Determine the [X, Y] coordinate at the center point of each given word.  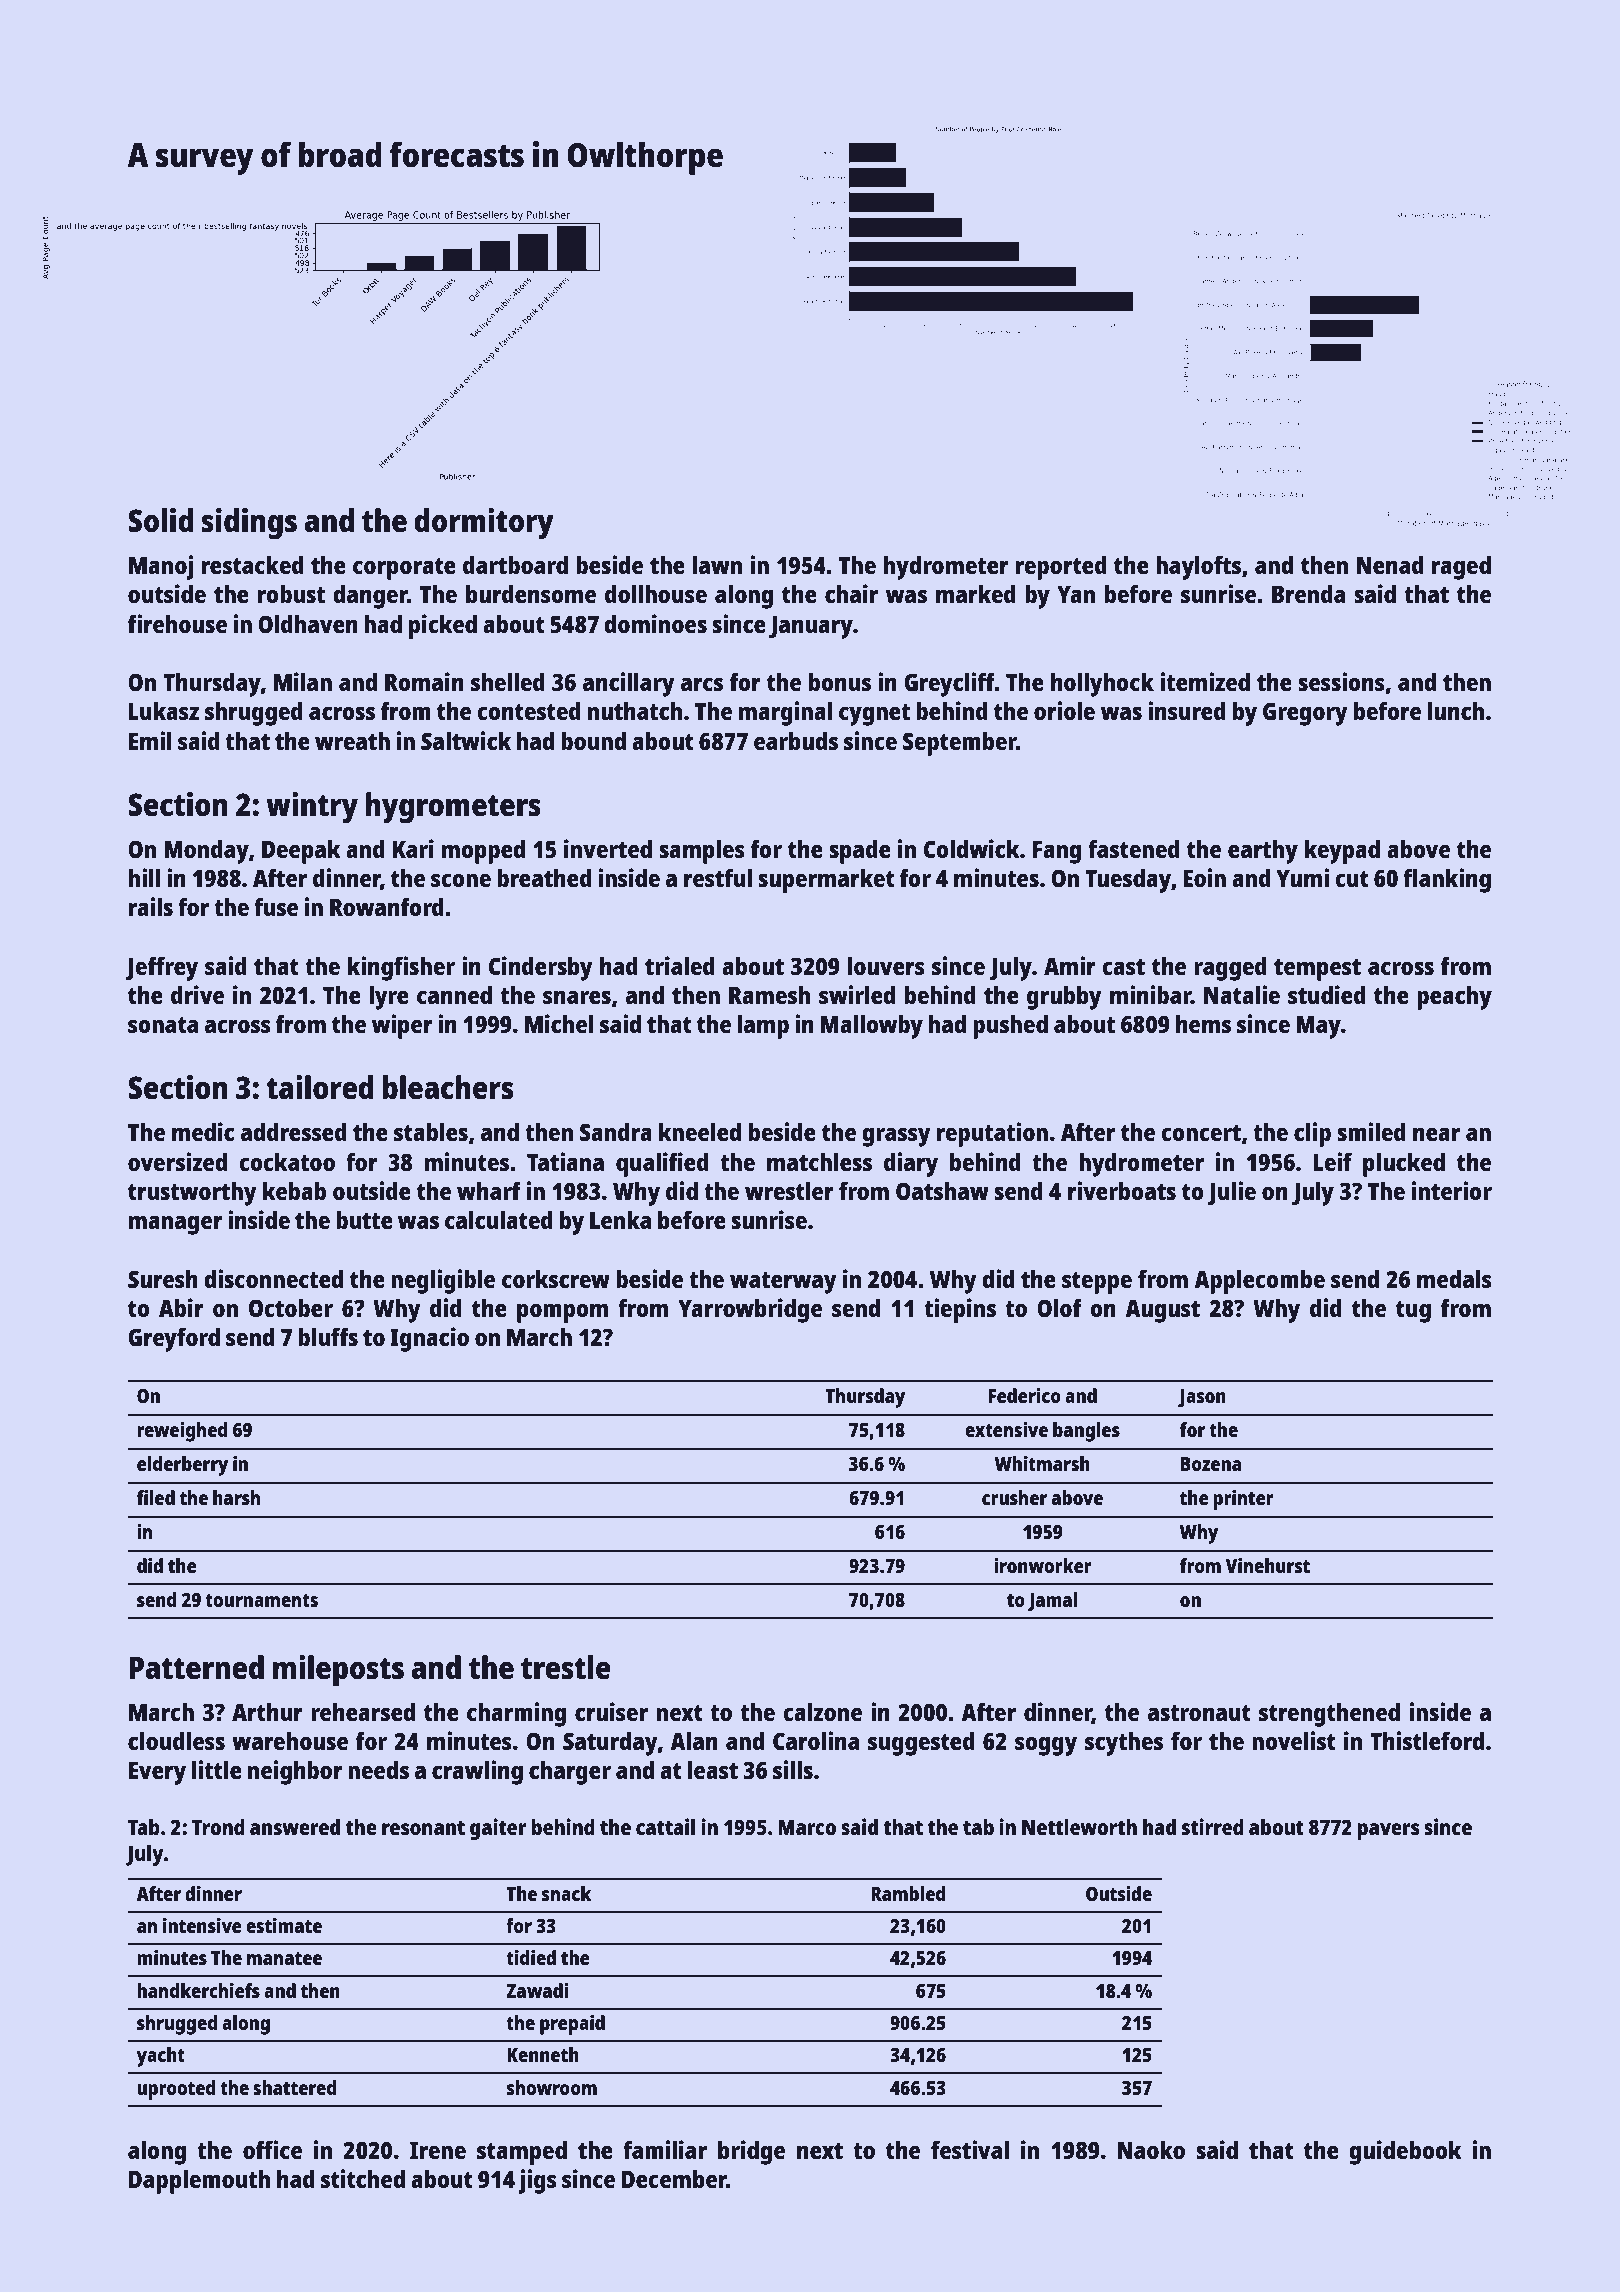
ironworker [1043, 1565]
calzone [822, 1711]
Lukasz [164, 710]
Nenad [1390, 564]
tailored [320, 1087]
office [272, 2149]
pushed [1010, 1026]
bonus [840, 681]
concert [1201, 1133]
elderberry [182, 1466]
